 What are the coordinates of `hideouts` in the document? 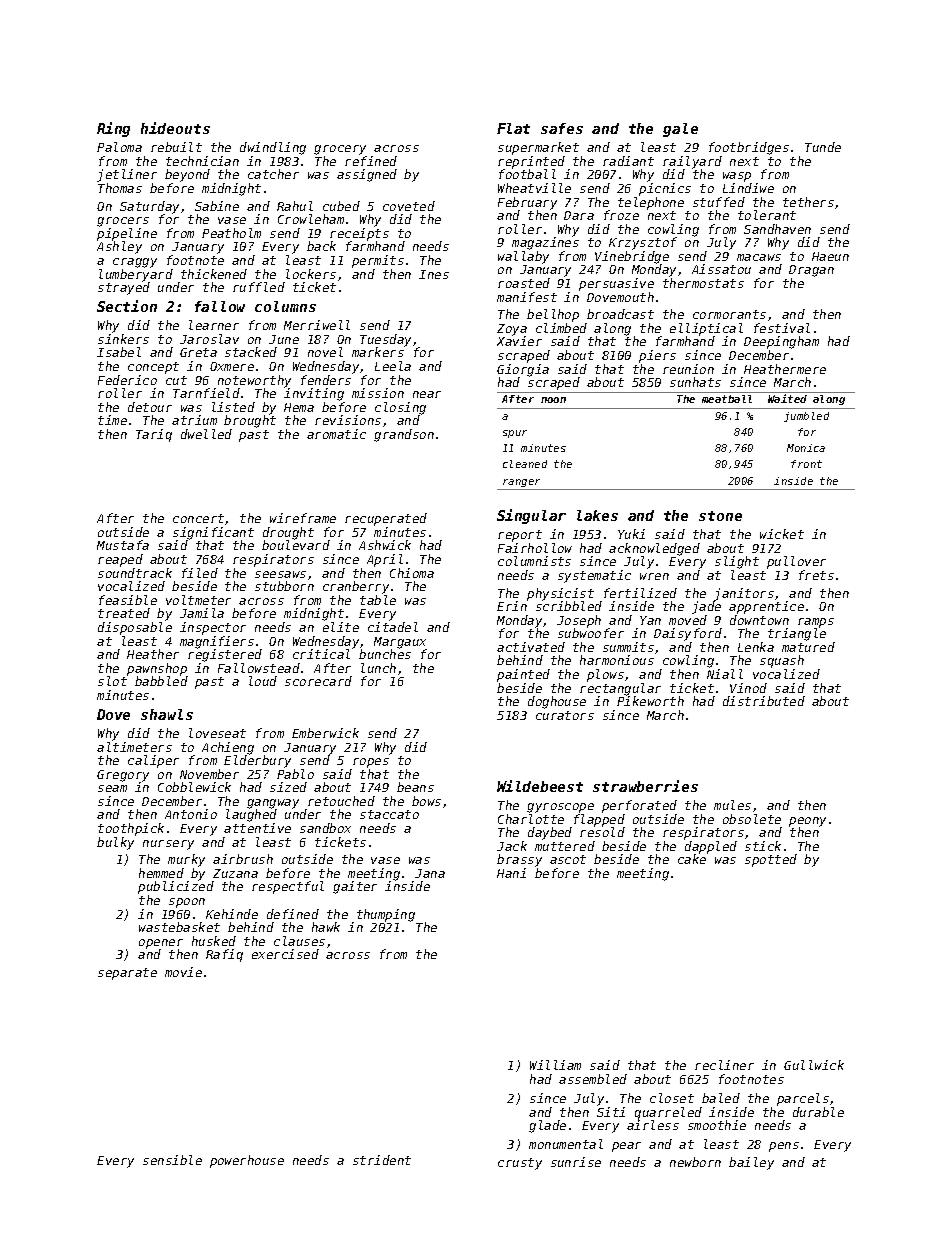 It's located at (175, 128).
